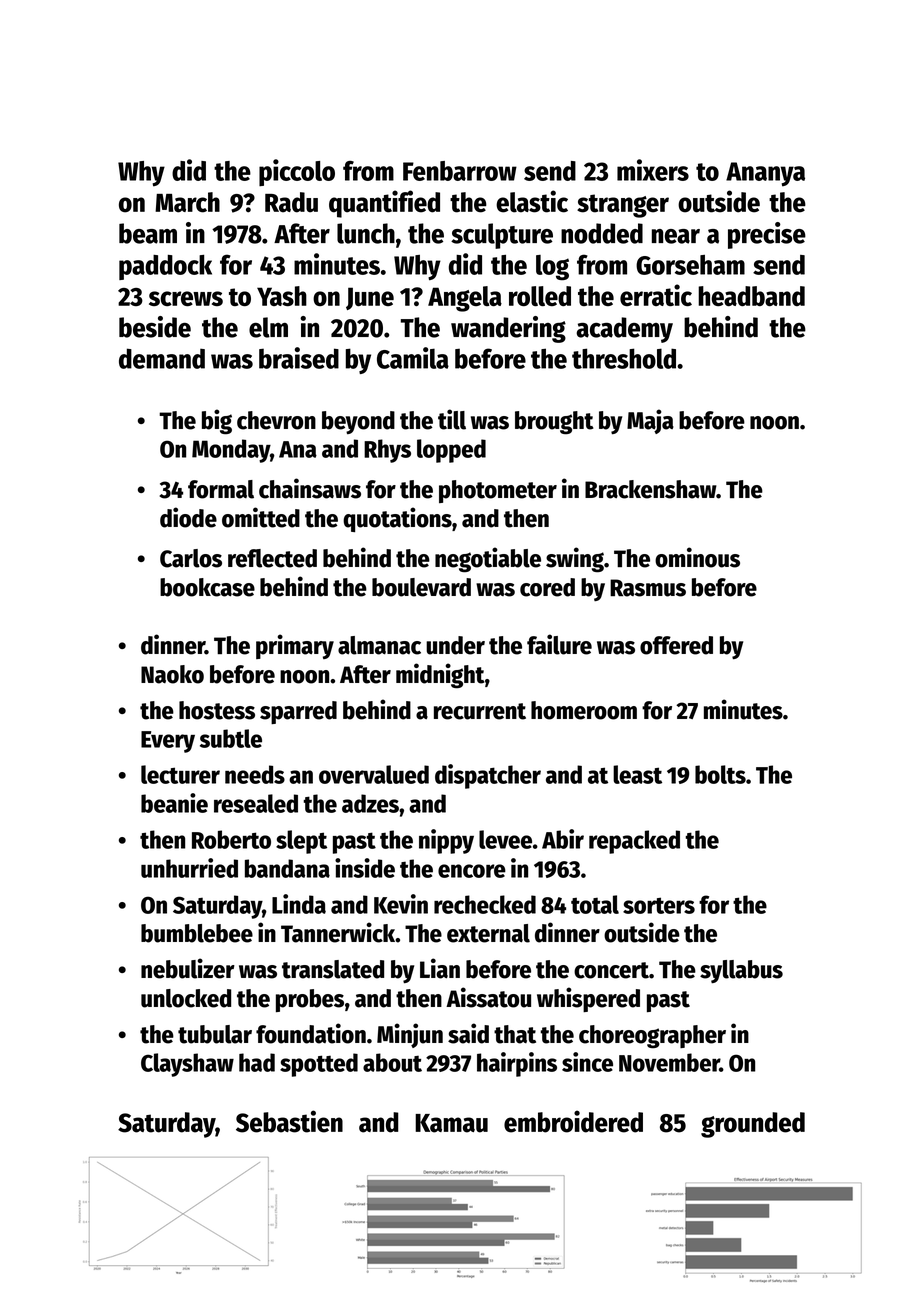  What do you see at coordinates (387, 451) in the screenshot?
I see `Rhys` at bounding box center [387, 451].
